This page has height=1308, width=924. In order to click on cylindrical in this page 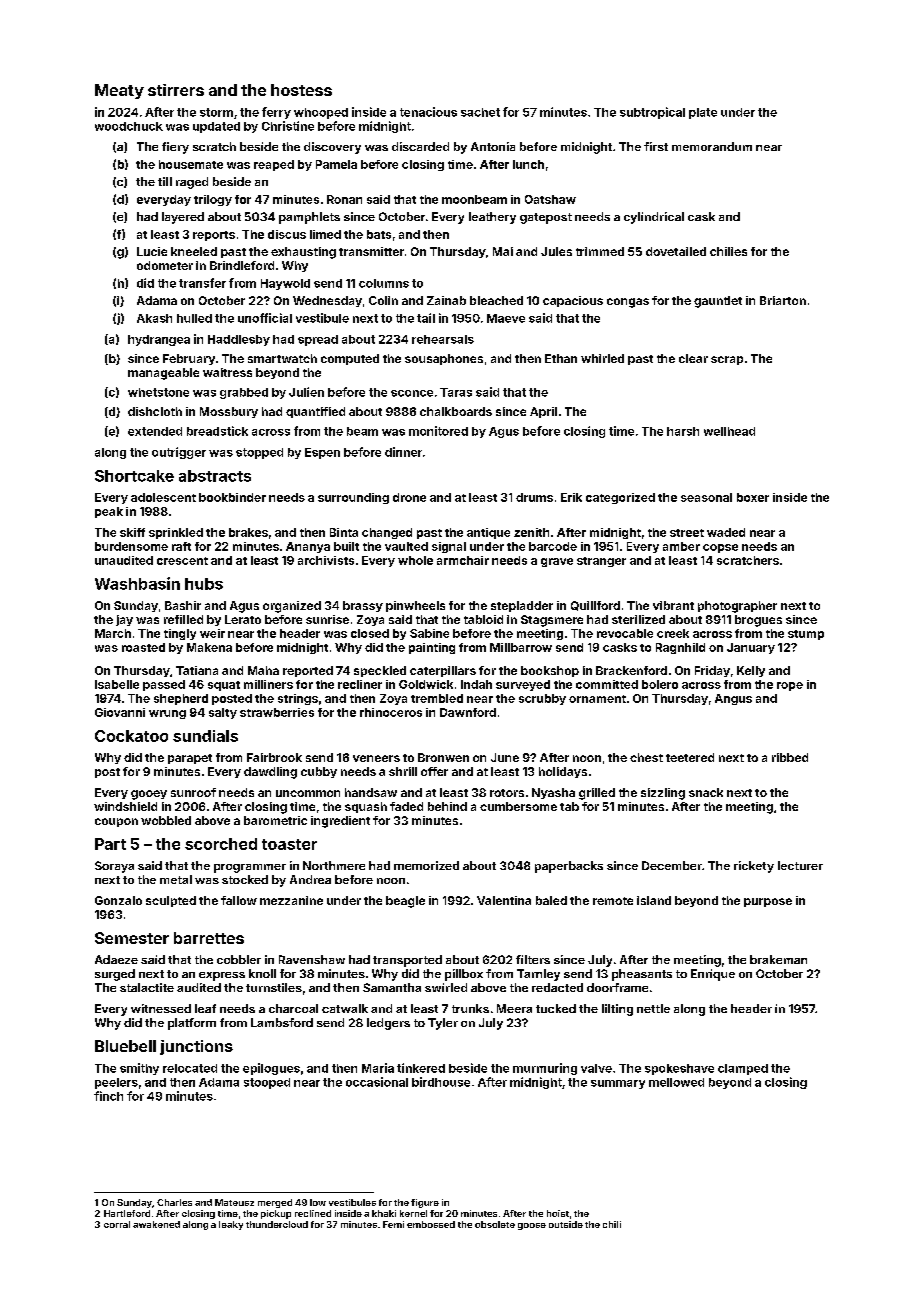, I will do `click(654, 218)`.
